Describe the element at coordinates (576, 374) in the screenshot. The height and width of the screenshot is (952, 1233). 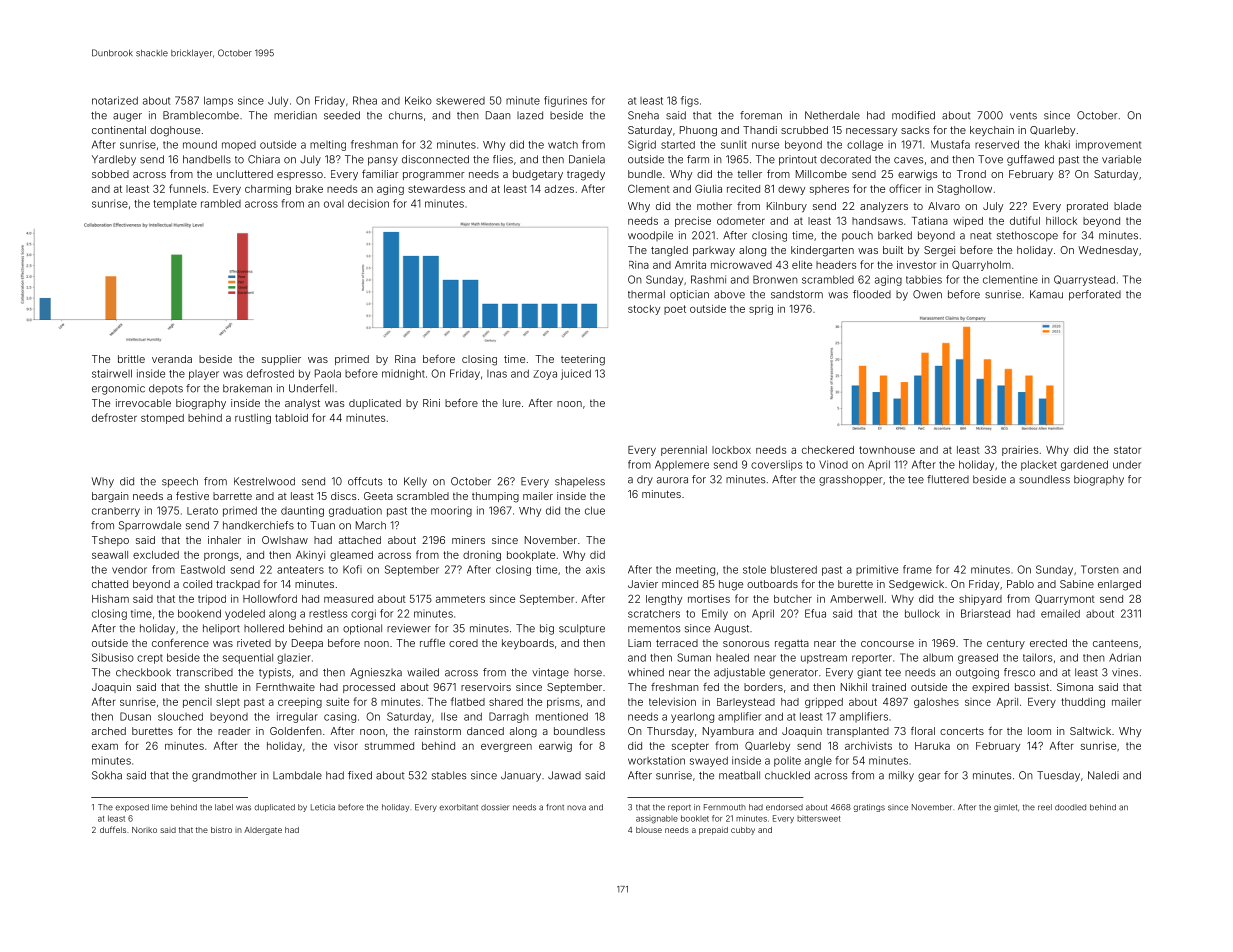
I see `juiced` at that location.
